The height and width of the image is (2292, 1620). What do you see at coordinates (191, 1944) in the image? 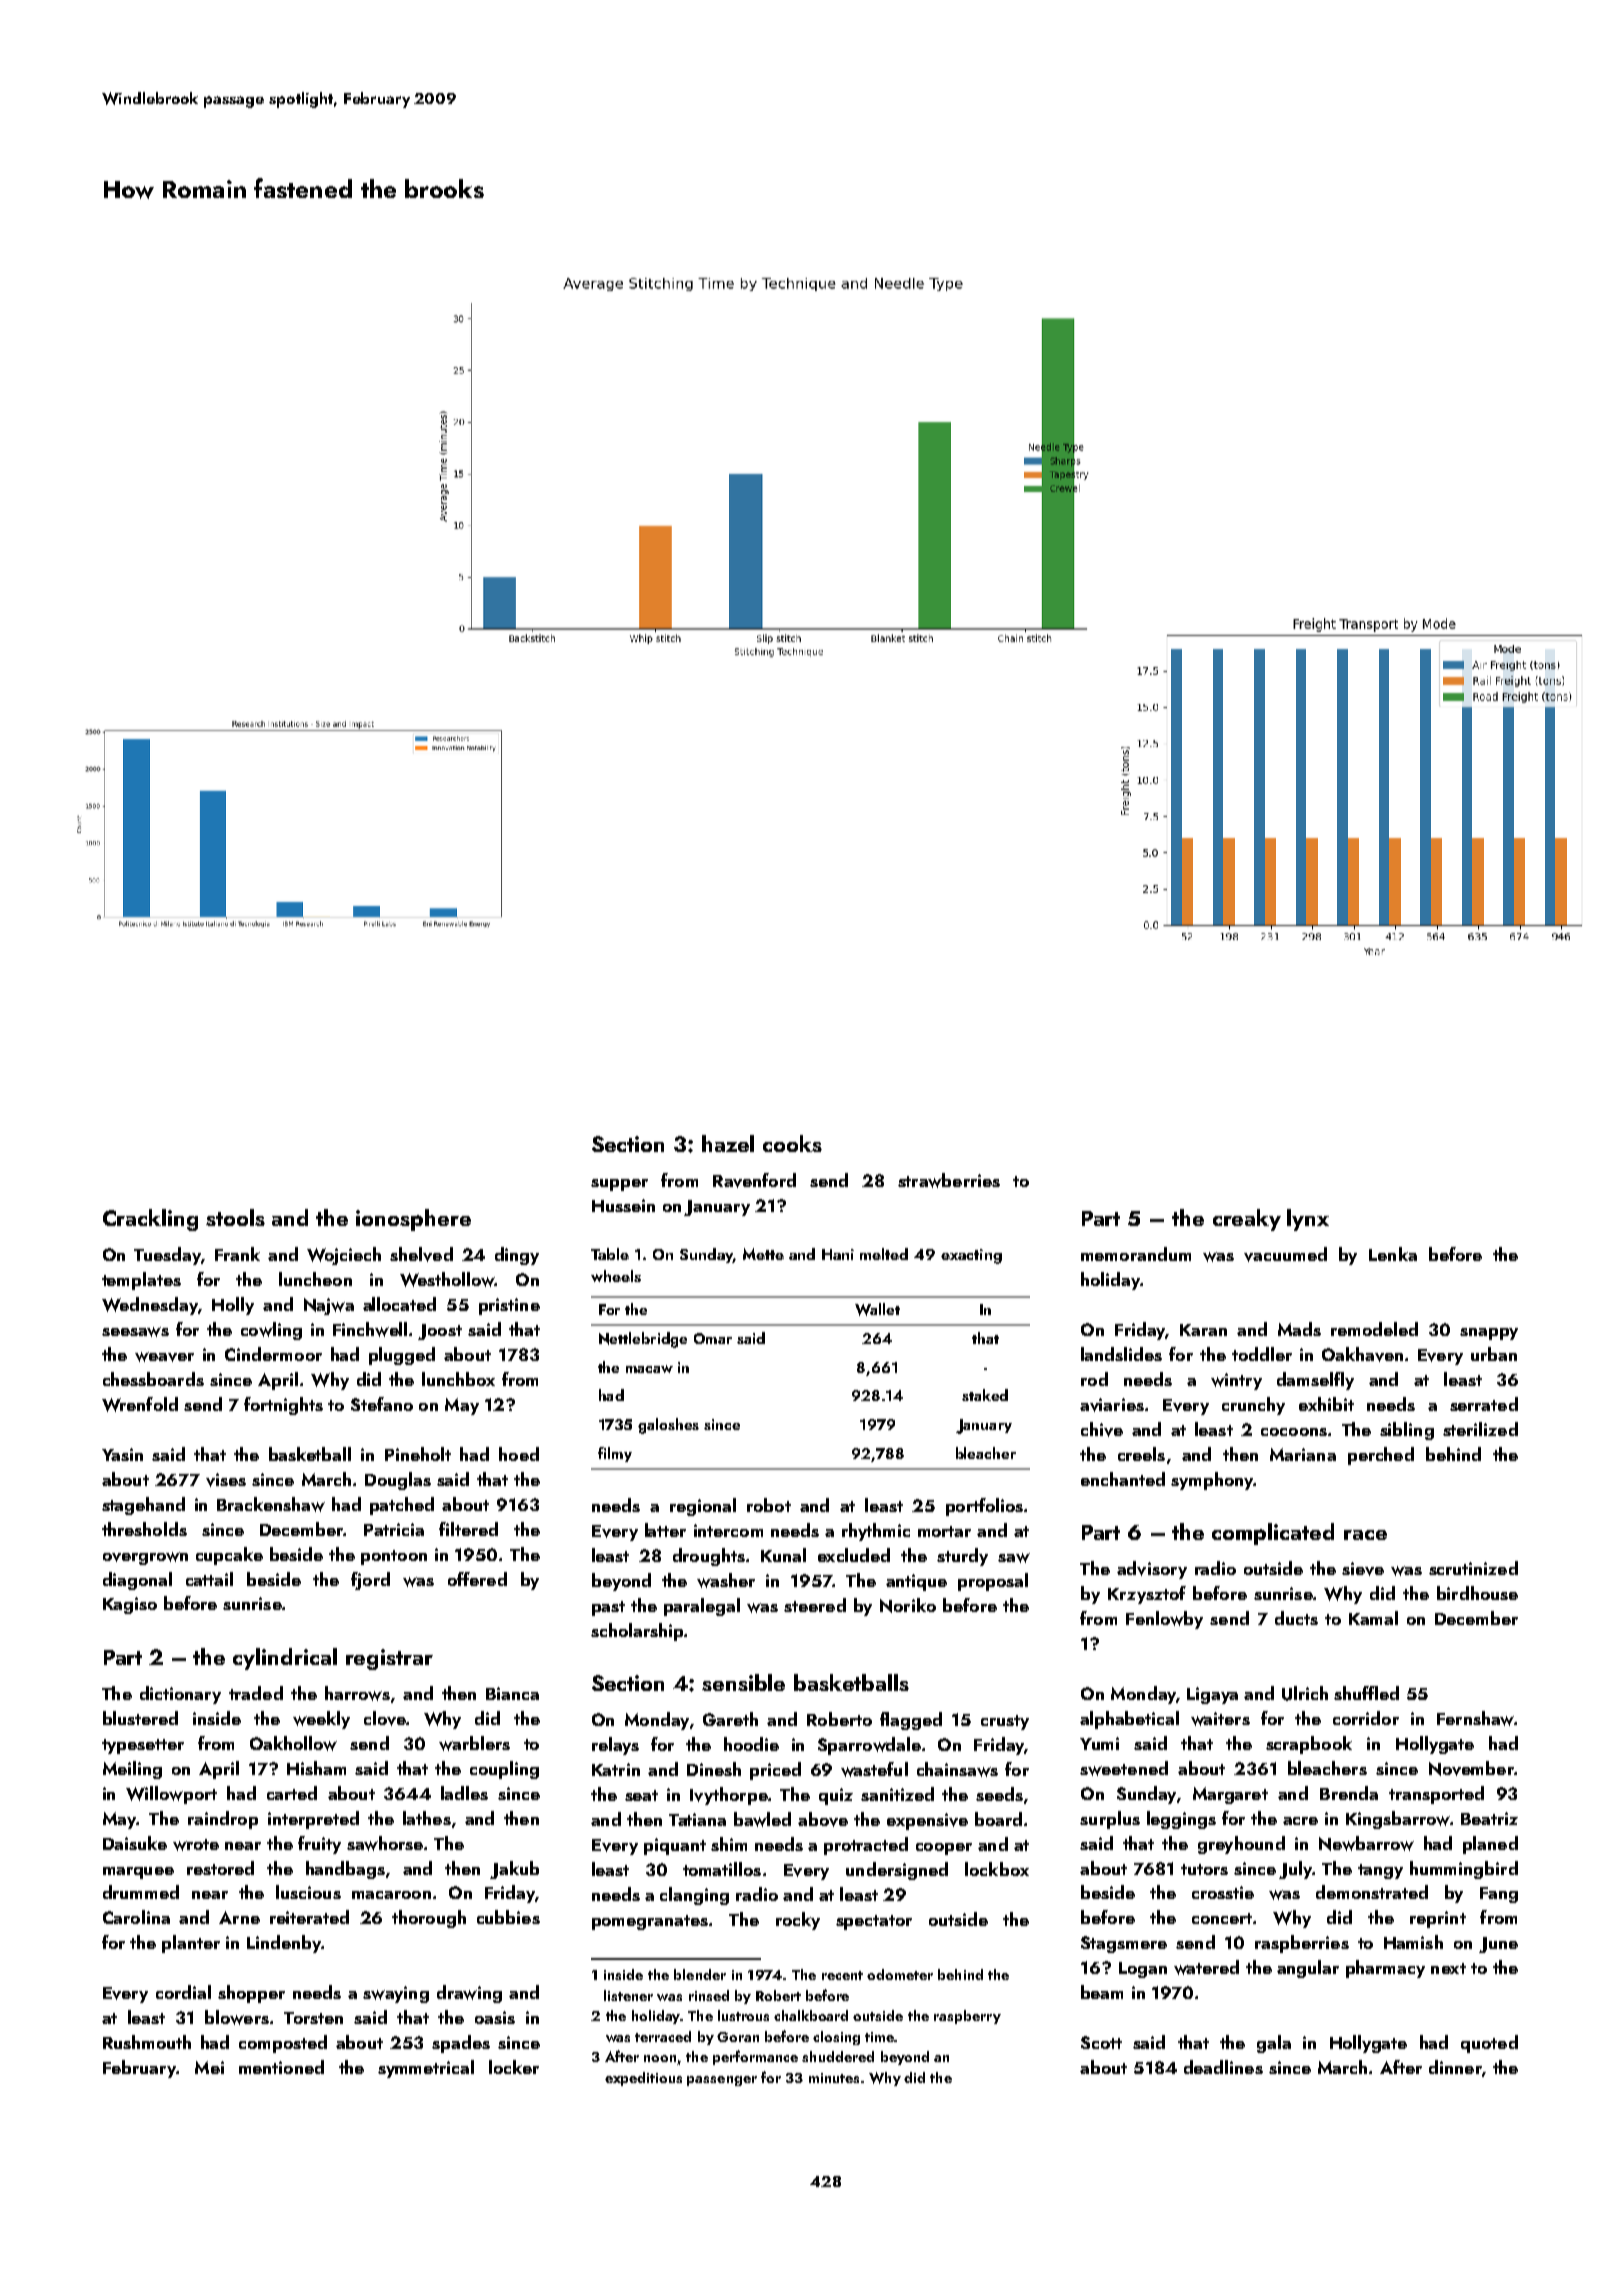
I see `planter` at bounding box center [191, 1944].
